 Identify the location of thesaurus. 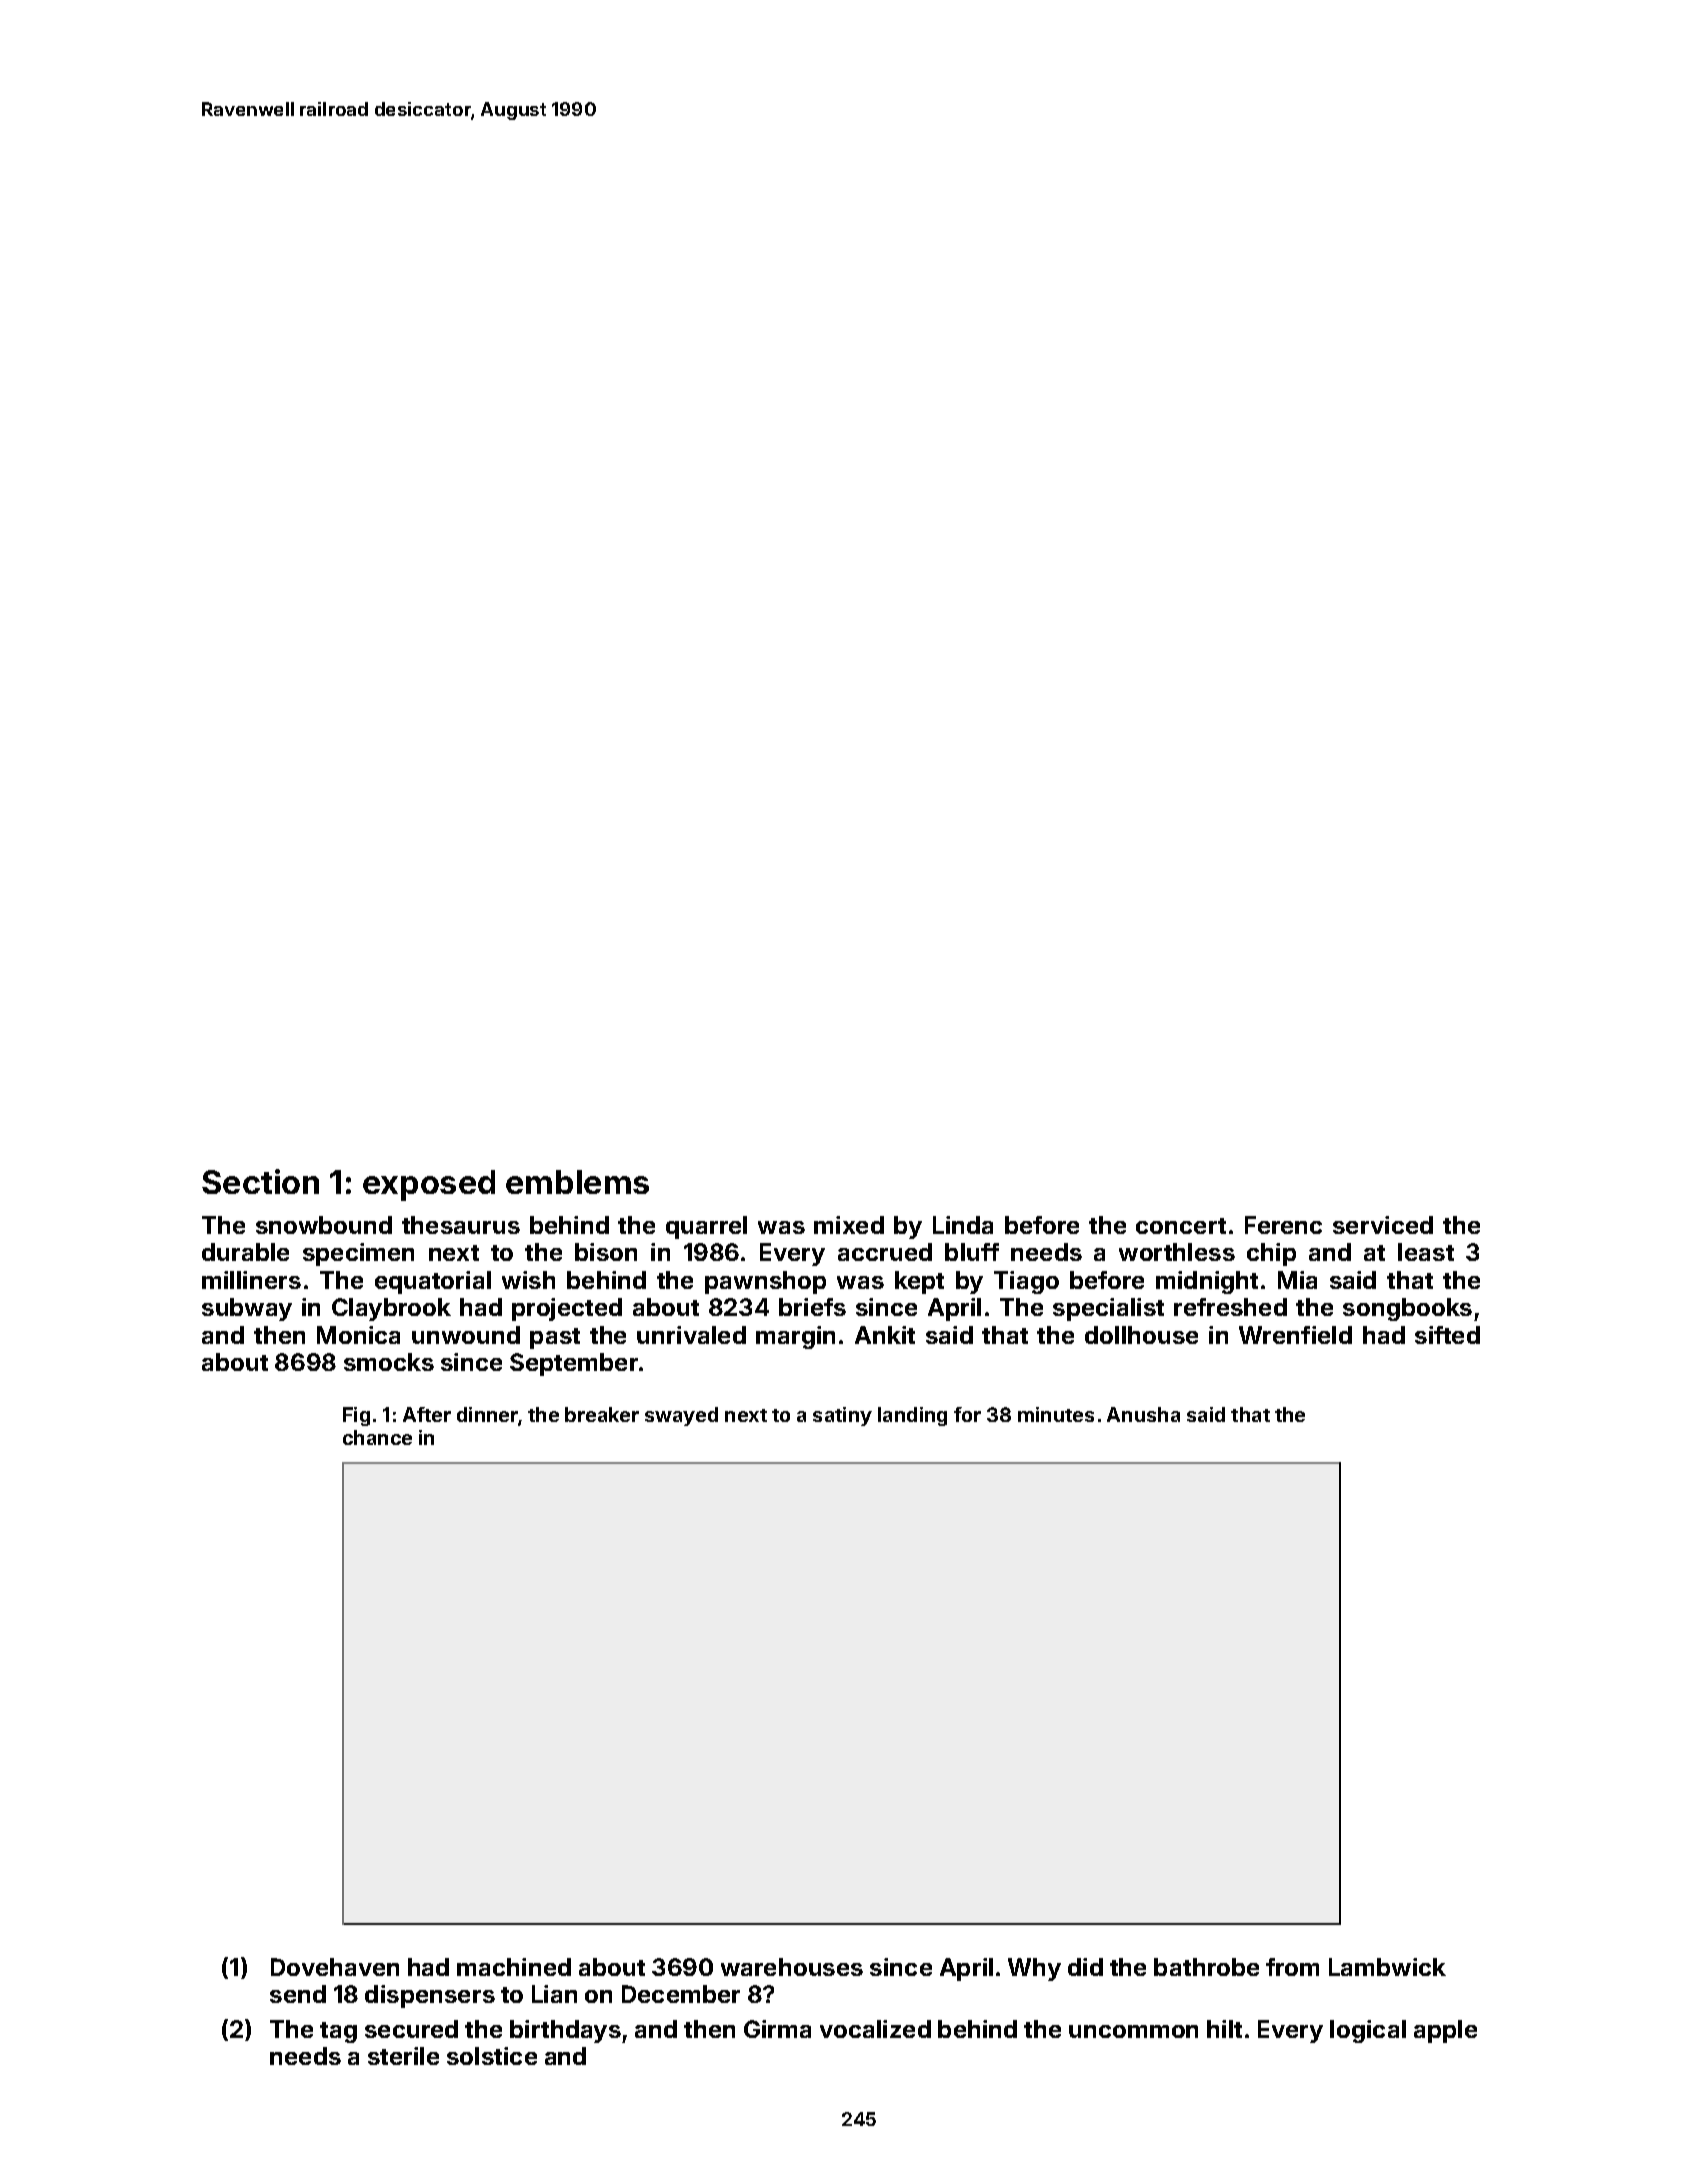
(461, 1225).
